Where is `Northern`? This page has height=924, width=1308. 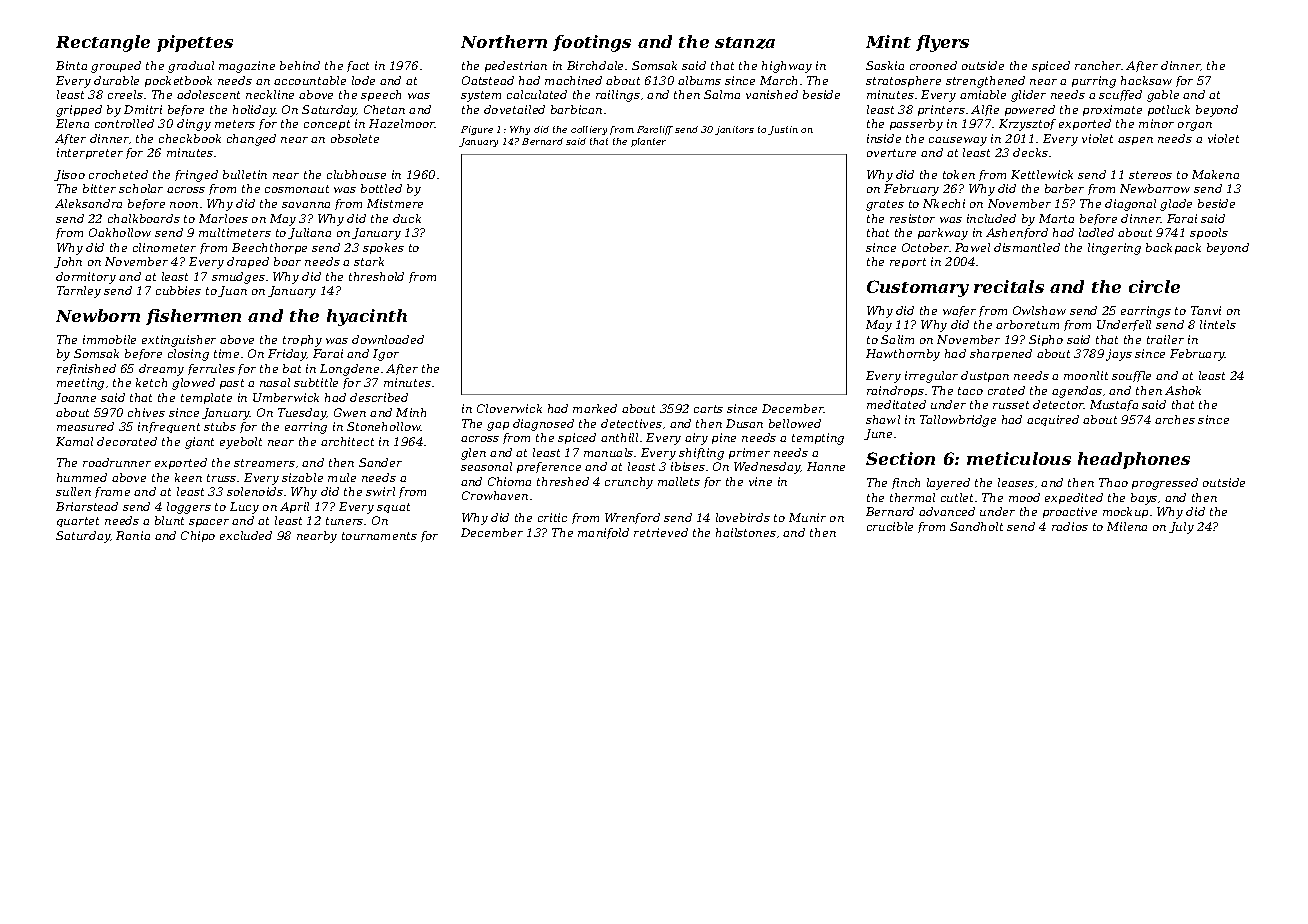 Northern is located at coordinates (504, 41).
